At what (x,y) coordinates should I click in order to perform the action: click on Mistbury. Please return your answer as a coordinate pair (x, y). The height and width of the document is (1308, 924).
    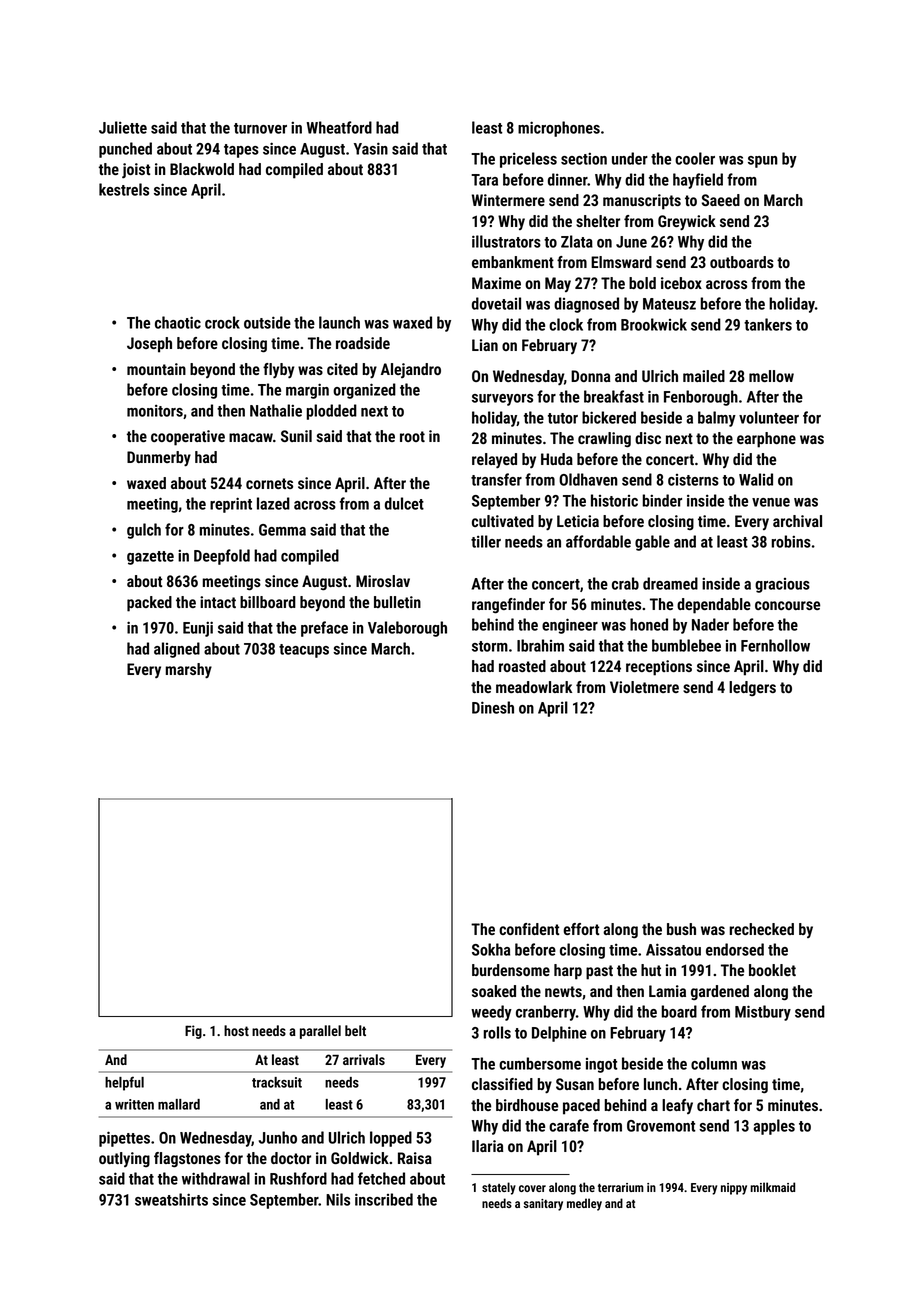
    Looking at the image, I should click on (763, 1013).
